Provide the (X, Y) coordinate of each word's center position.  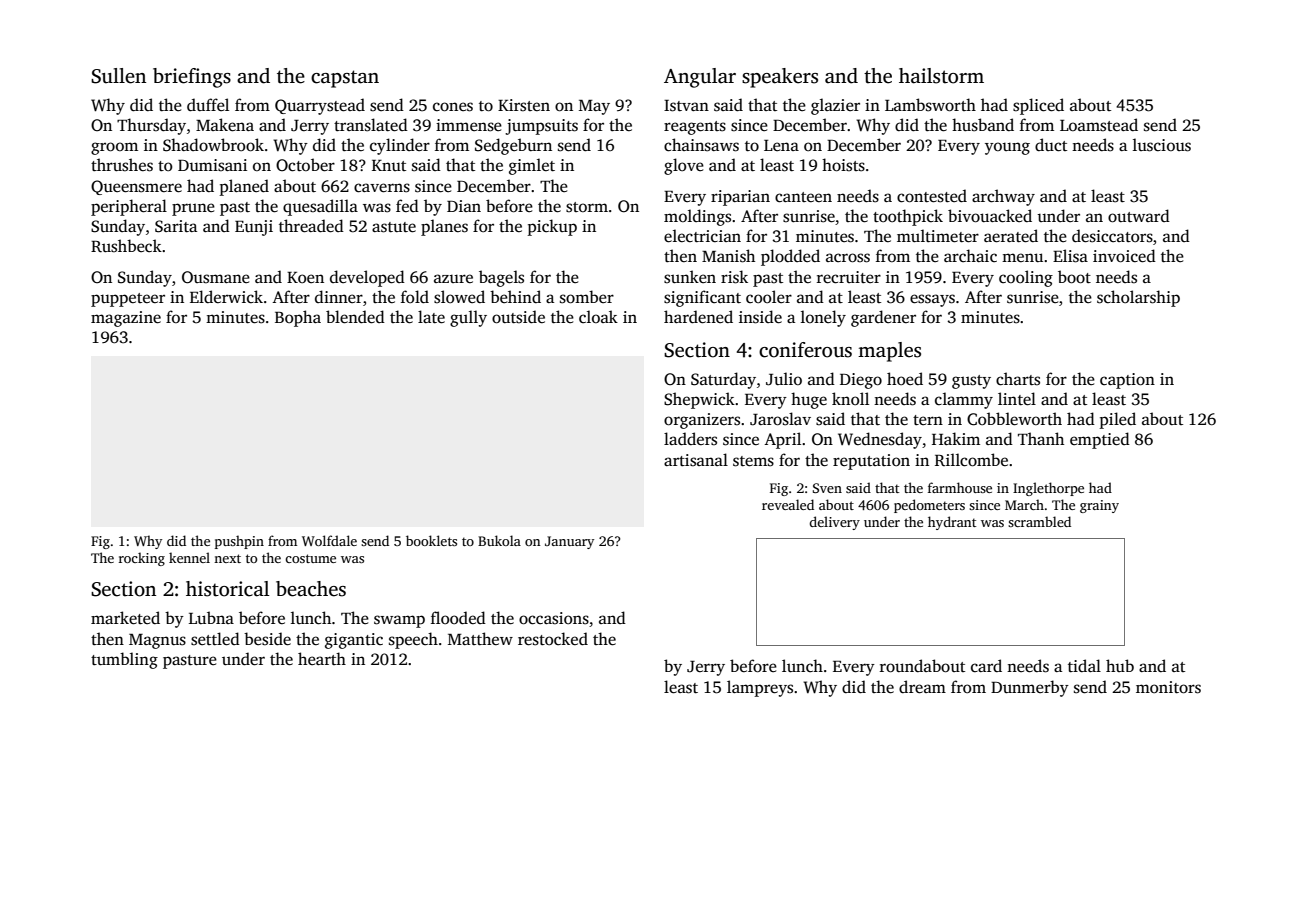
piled (1118, 420)
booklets (431, 540)
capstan (345, 79)
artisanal (696, 460)
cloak (598, 316)
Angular (700, 78)
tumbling (124, 660)
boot (1074, 277)
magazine (126, 319)
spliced (1038, 106)
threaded (311, 226)
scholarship (1138, 298)
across (848, 258)
